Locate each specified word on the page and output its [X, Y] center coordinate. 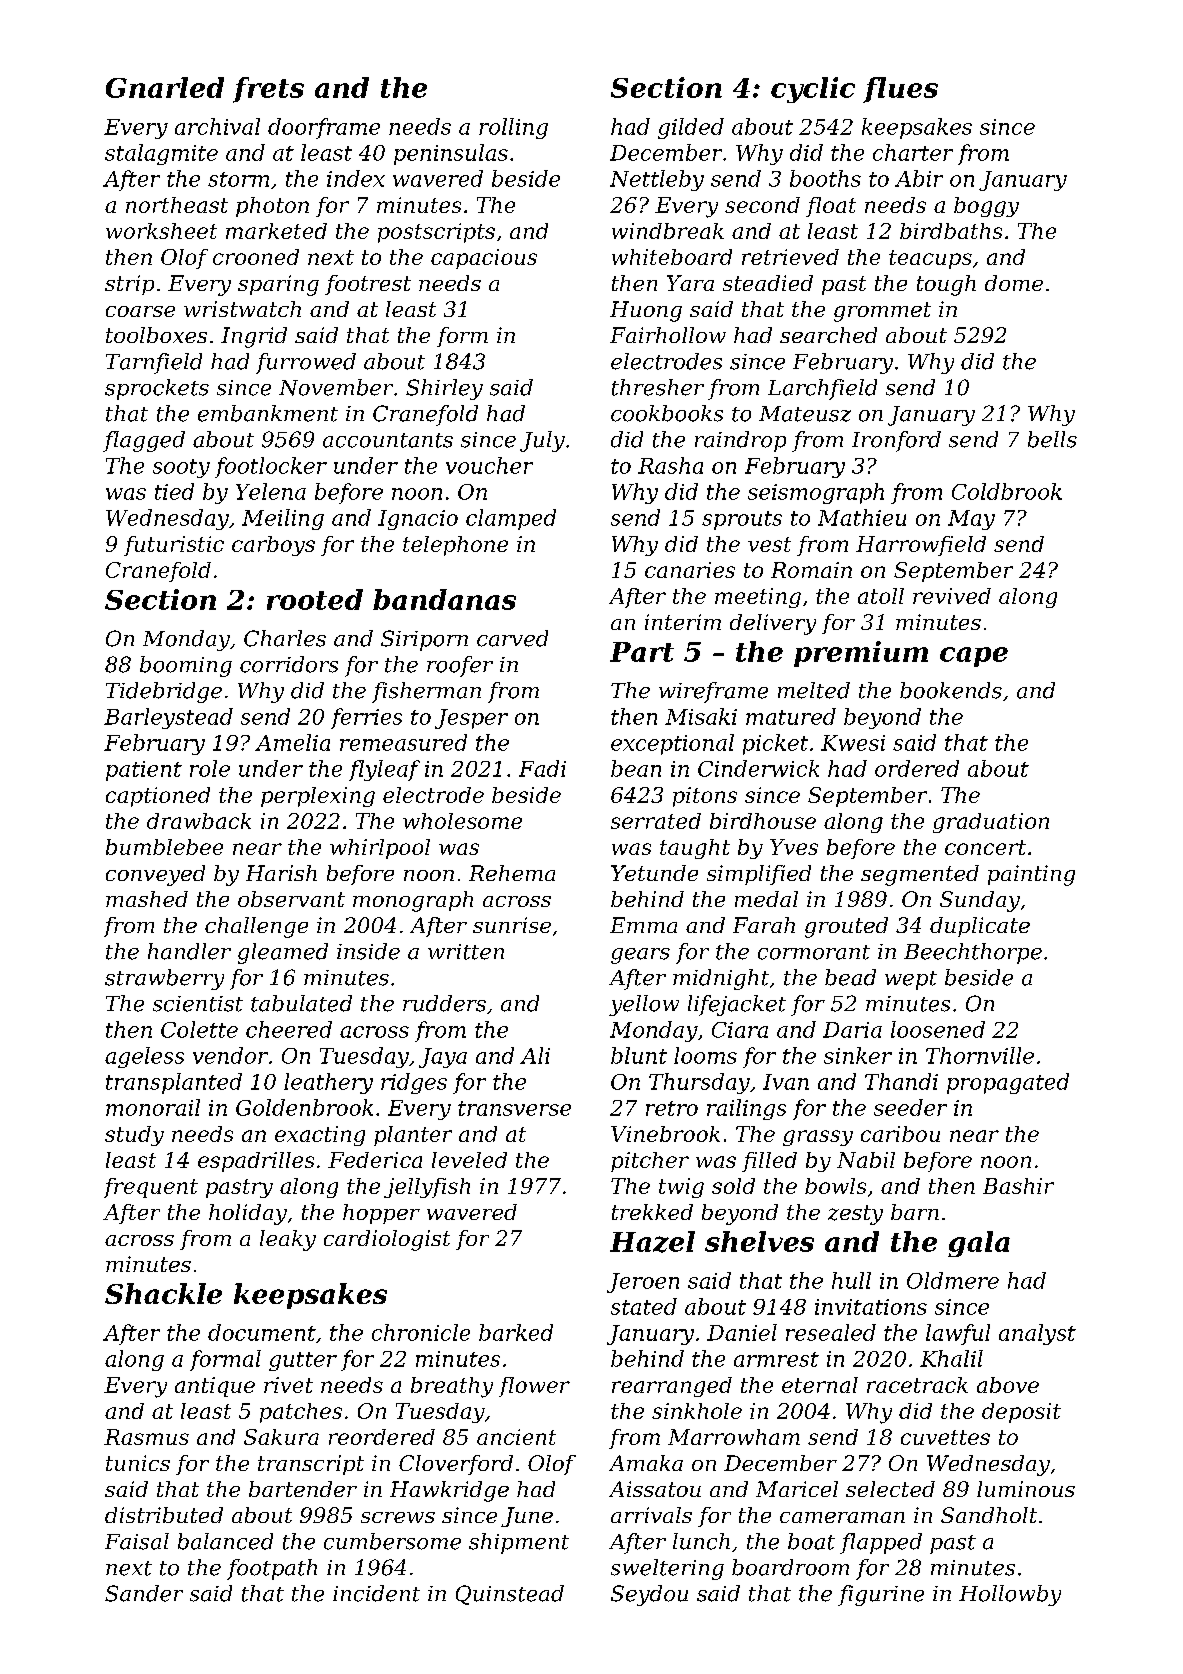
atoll [881, 596]
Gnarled [165, 87]
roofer [460, 666]
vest [769, 544]
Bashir [1018, 1186]
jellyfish [427, 1188]
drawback [199, 821]
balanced [225, 1541]
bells [1052, 439]
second [762, 205]
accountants [388, 440]
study [134, 1136]
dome [1014, 283]
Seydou [649, 1595]
